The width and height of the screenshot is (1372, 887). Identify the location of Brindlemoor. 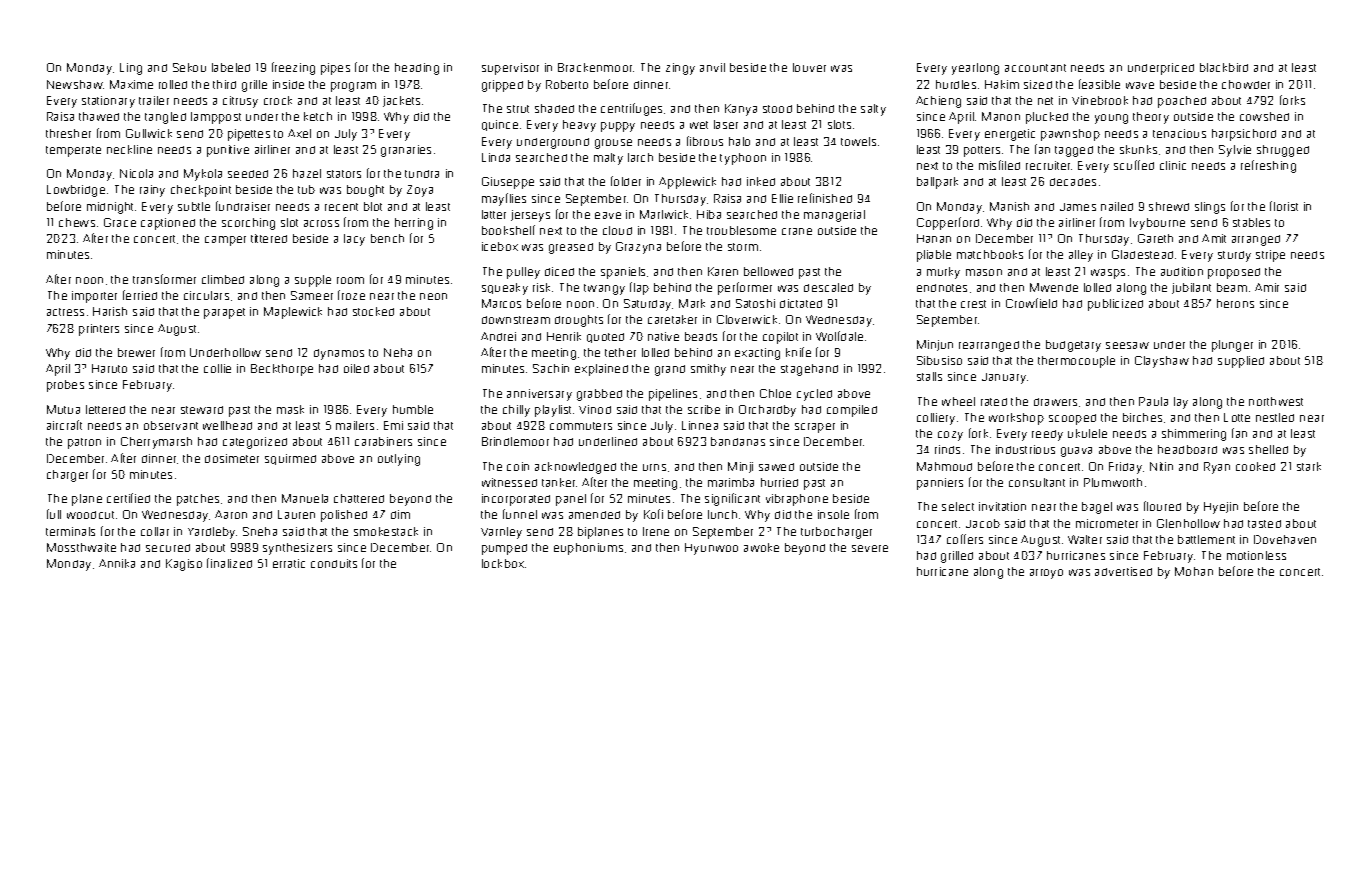
(515, 441).
